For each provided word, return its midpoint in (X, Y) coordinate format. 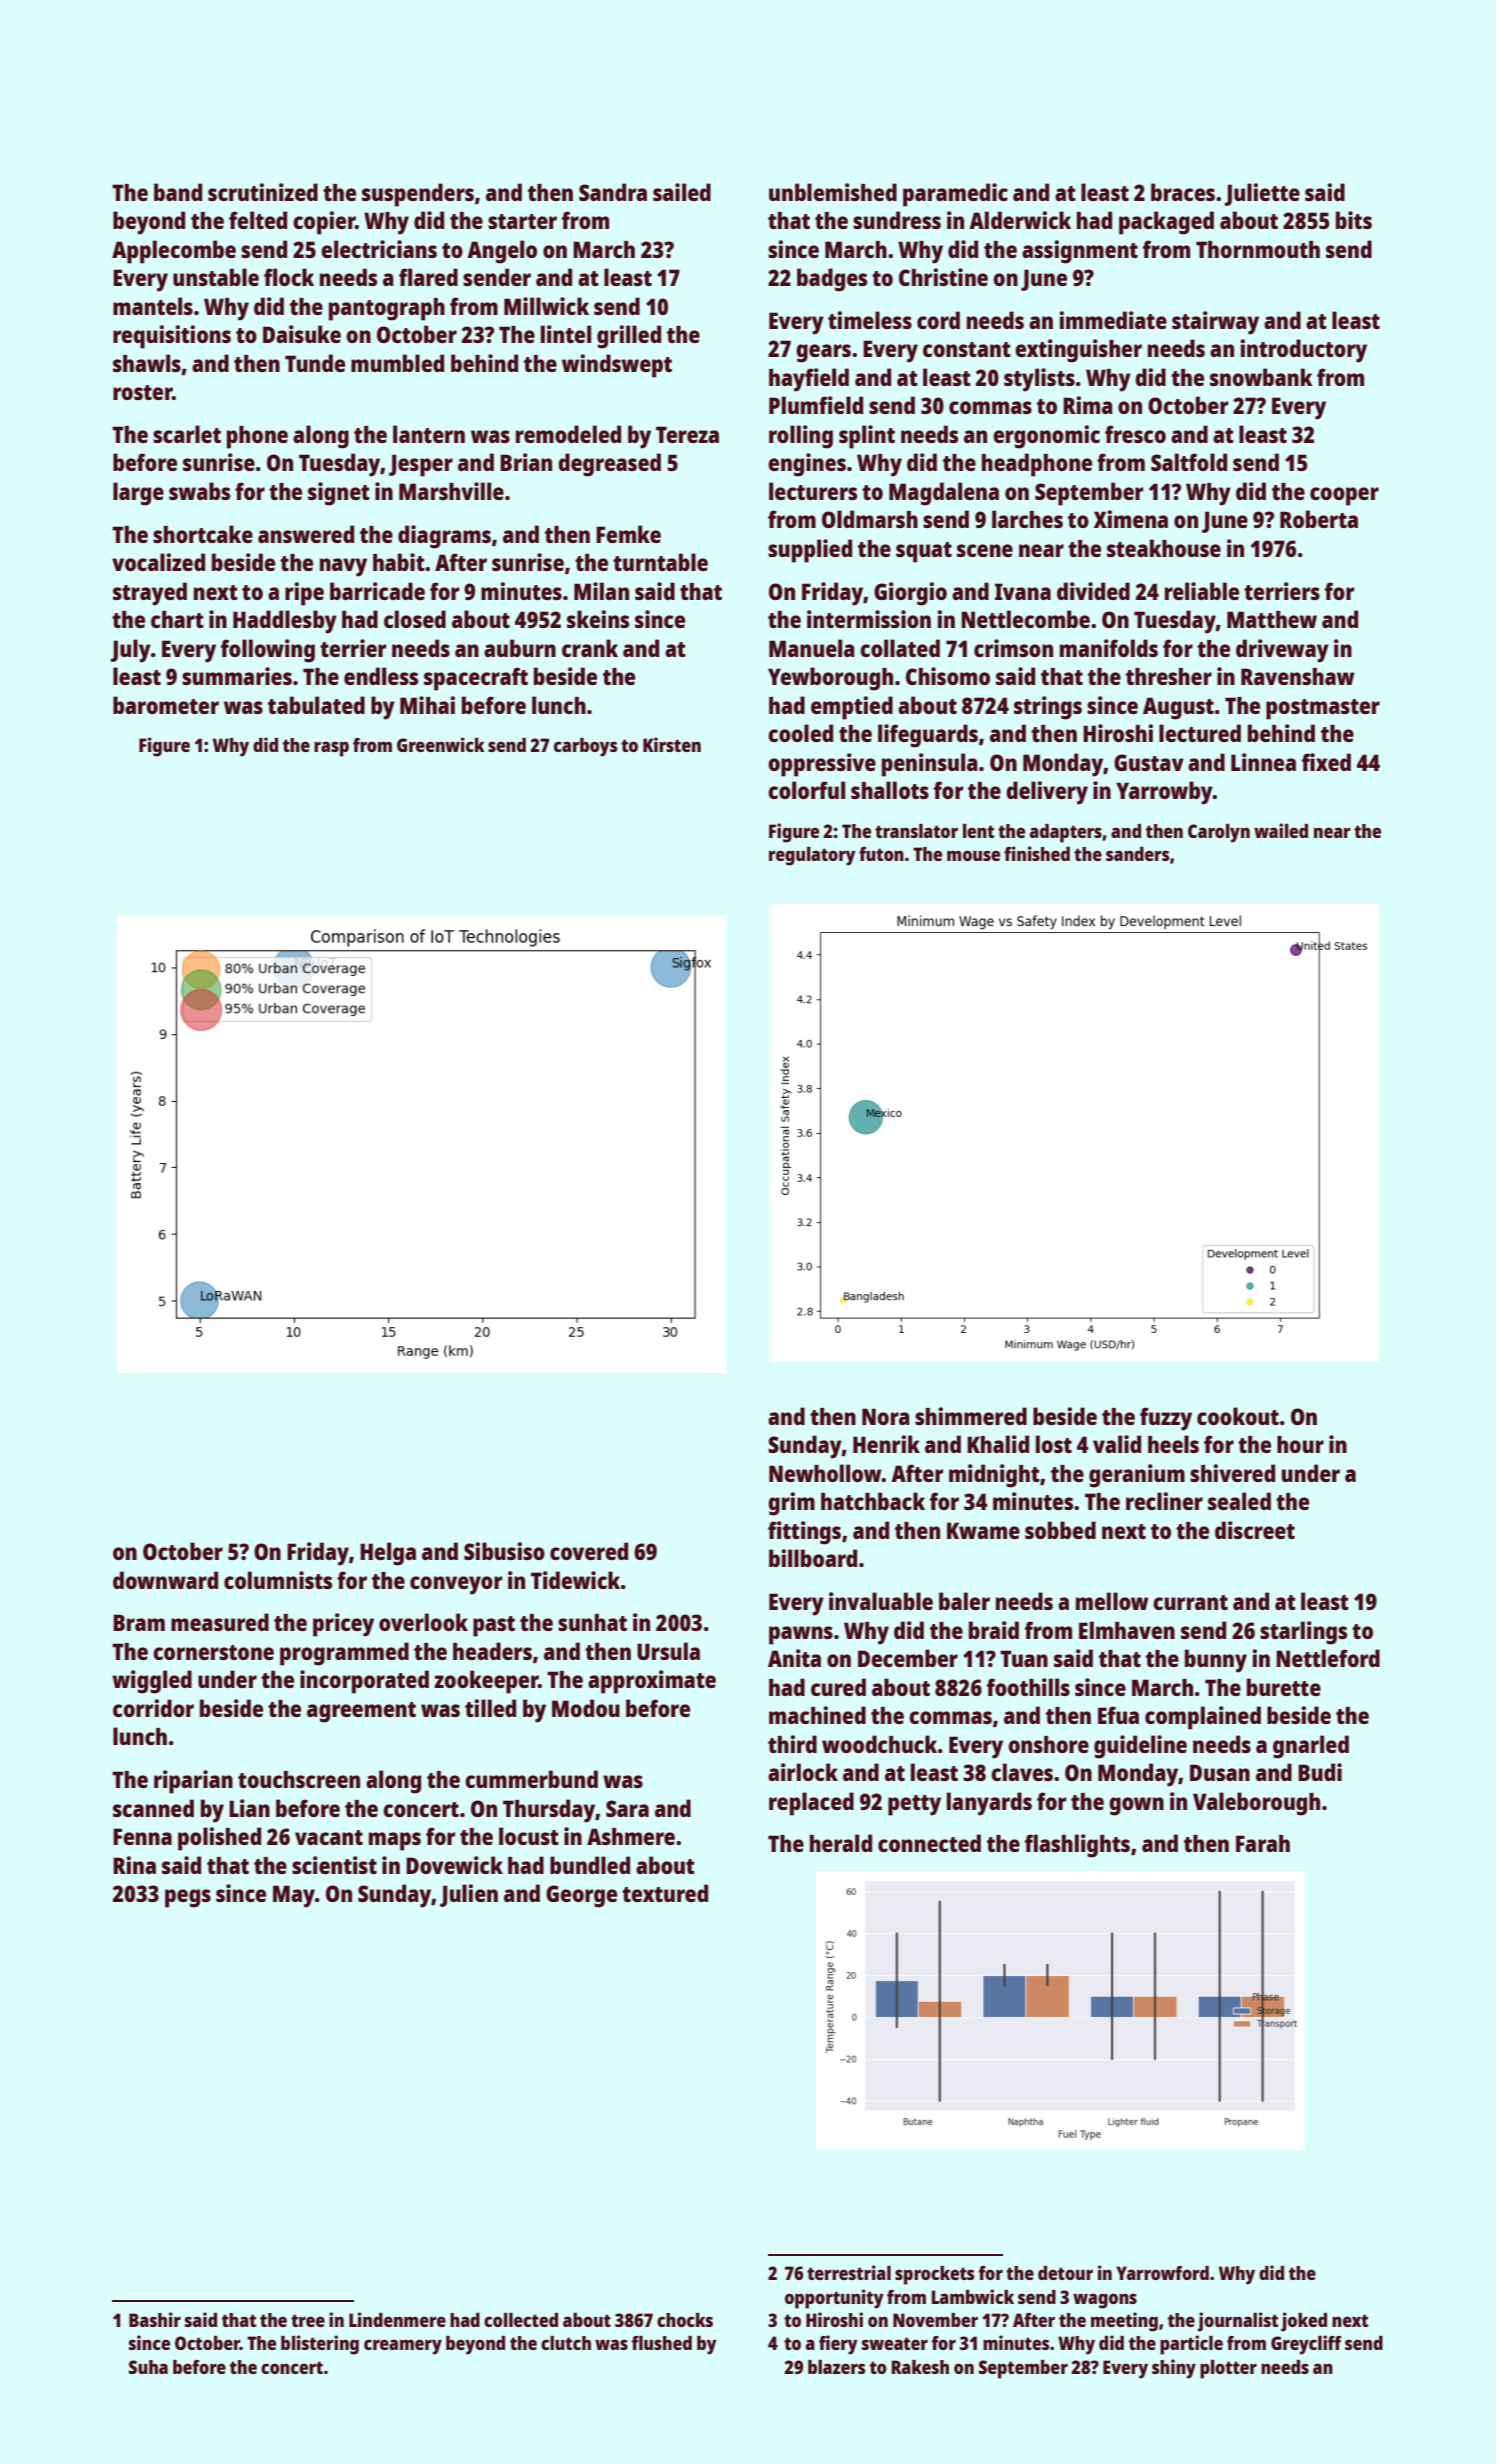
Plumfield (816, 405)
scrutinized (263, 192)
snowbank (1261, 377)
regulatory (812, 856)
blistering (320, 2345)
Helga (388, 1554)
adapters (1066, 833)
